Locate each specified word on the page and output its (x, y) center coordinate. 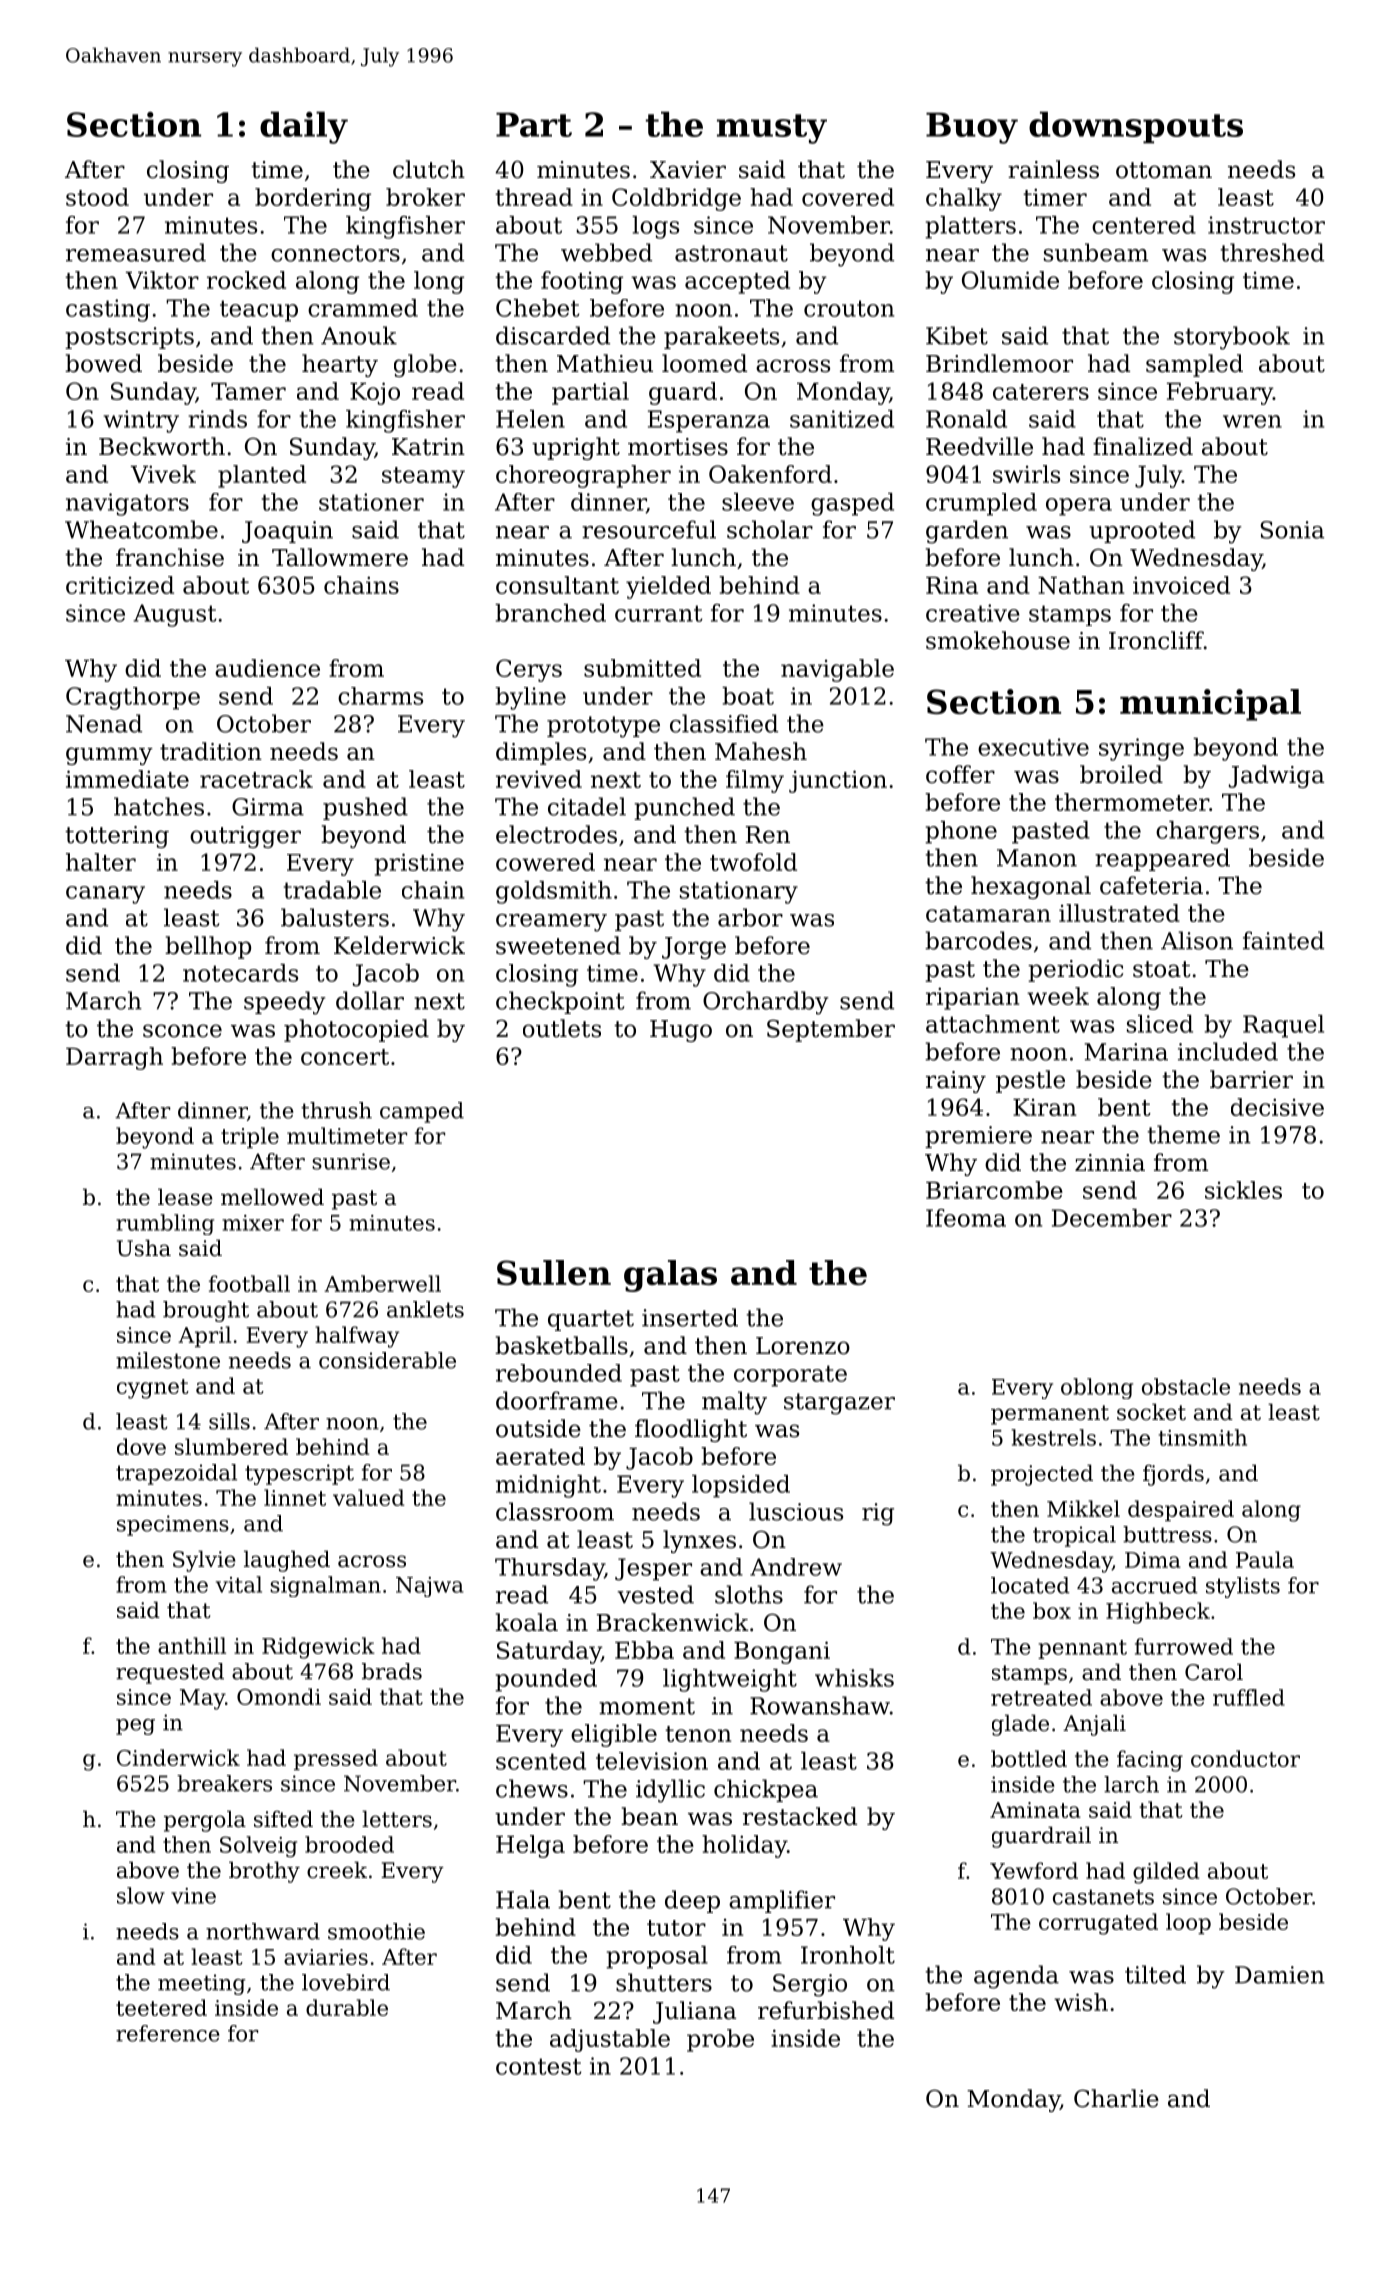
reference (168, 2033)
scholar (770, 529)
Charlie (1116, 2098)
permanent (1050, 1415)
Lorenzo (803, 1346)
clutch (429, 169)
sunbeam (1096, 252)
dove (141, 1446)
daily (304, 127)
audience (267, 668)
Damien (1280, 1975)
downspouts (1136, 127)
